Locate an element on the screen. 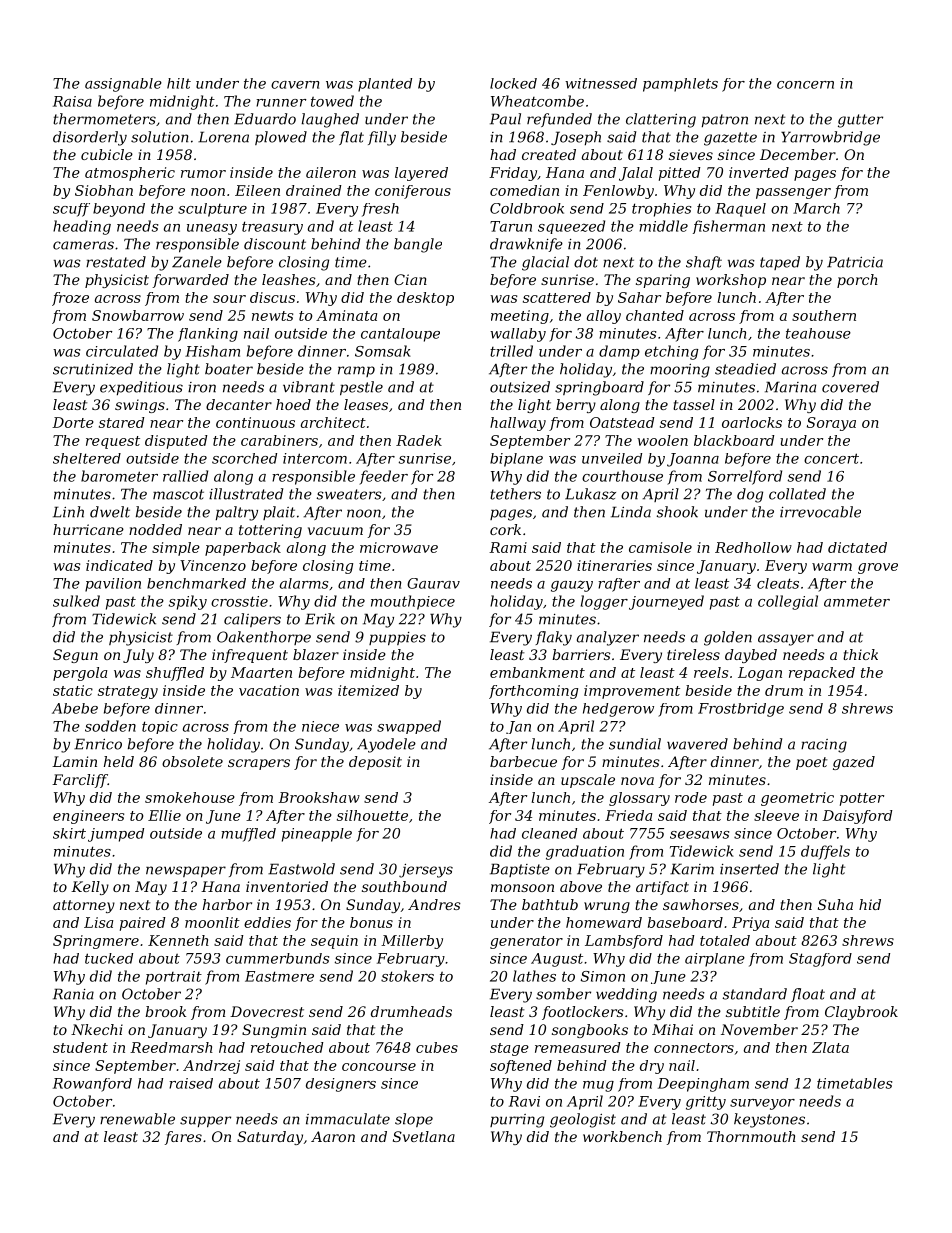 This screenshot has width=952, height=1233. planted is located at coordinates (385, 85).
